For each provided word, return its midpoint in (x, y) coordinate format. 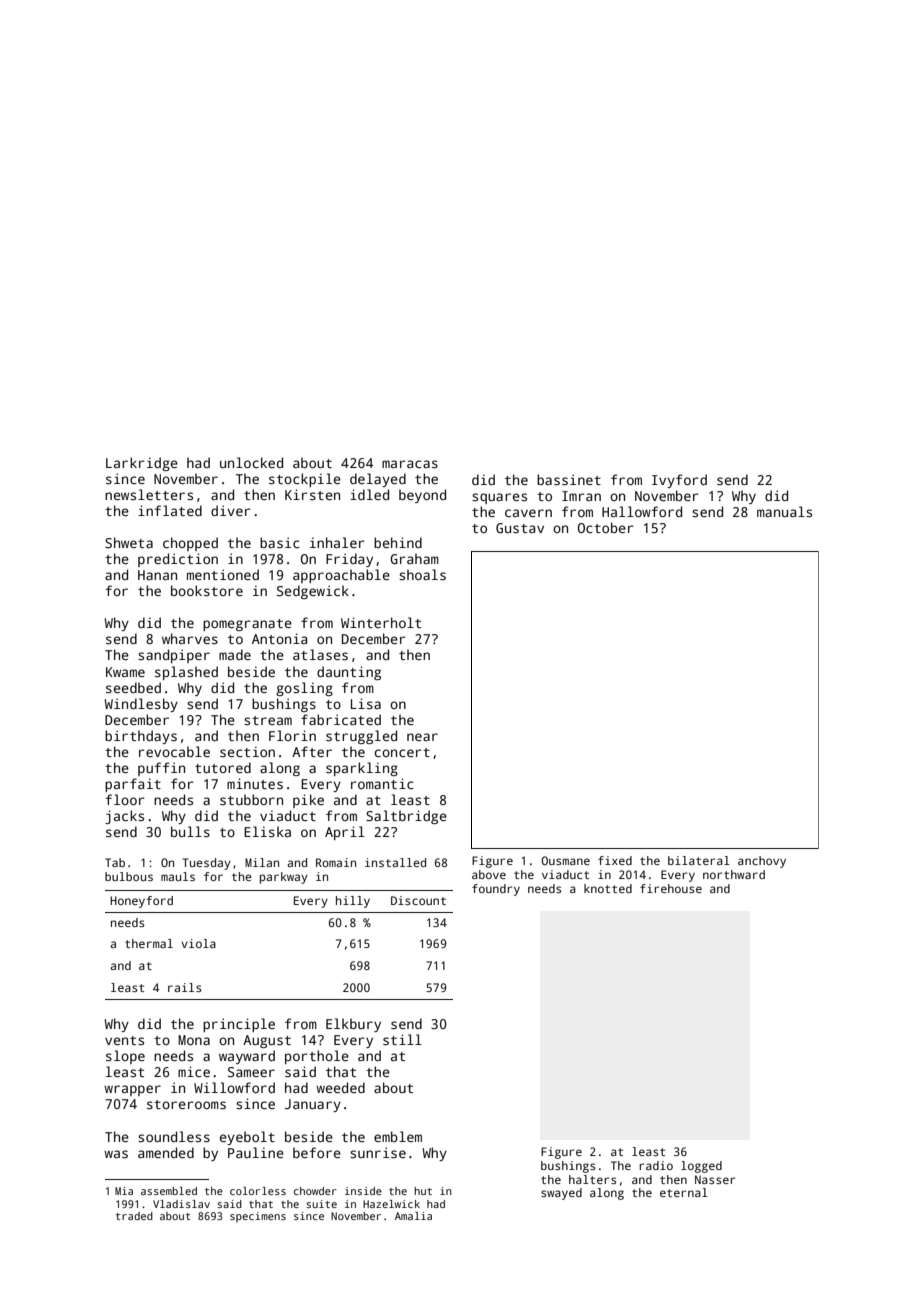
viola (198, 943)
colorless (258, 1191)
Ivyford (679, 481)
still (402, 1039)
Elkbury (353, 1025)
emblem (398, 1136)
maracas (410, 464)
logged (701, 1167)
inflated (170, 510)
